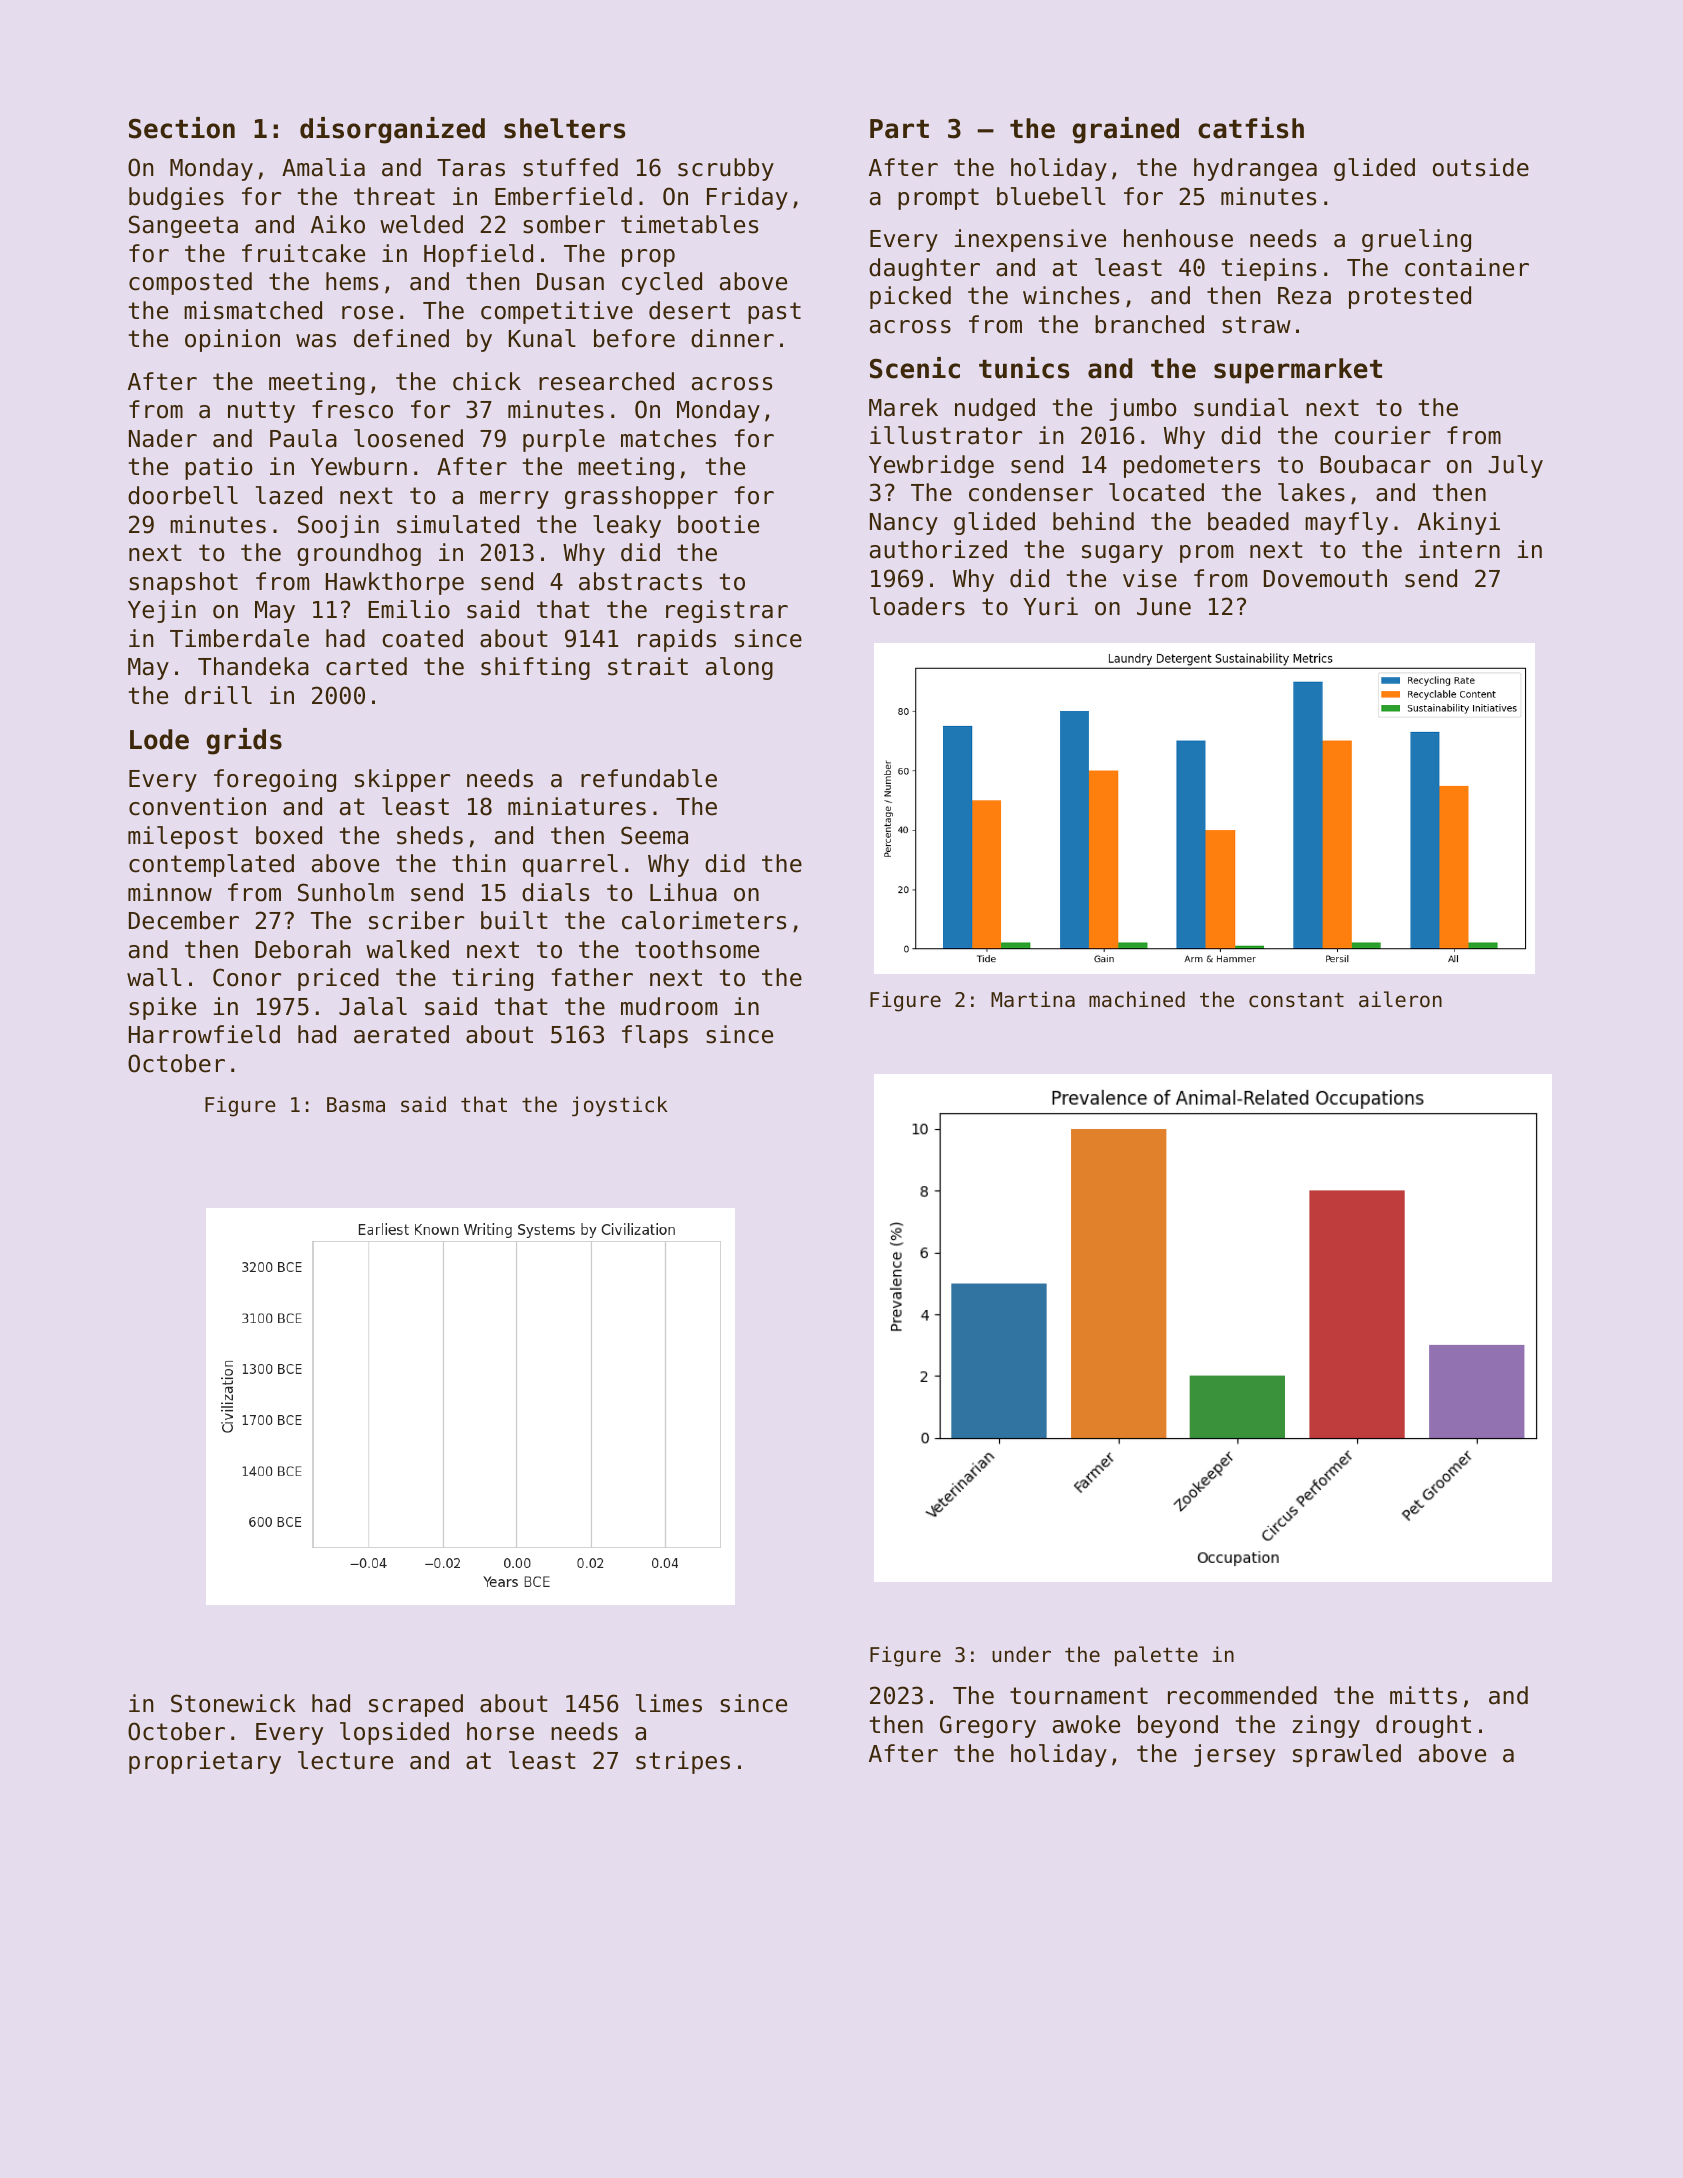 The image size is (1683, 2178). Describe the element at coordinates (1459, 549) in the screenshot. I see `intern` at that location.
